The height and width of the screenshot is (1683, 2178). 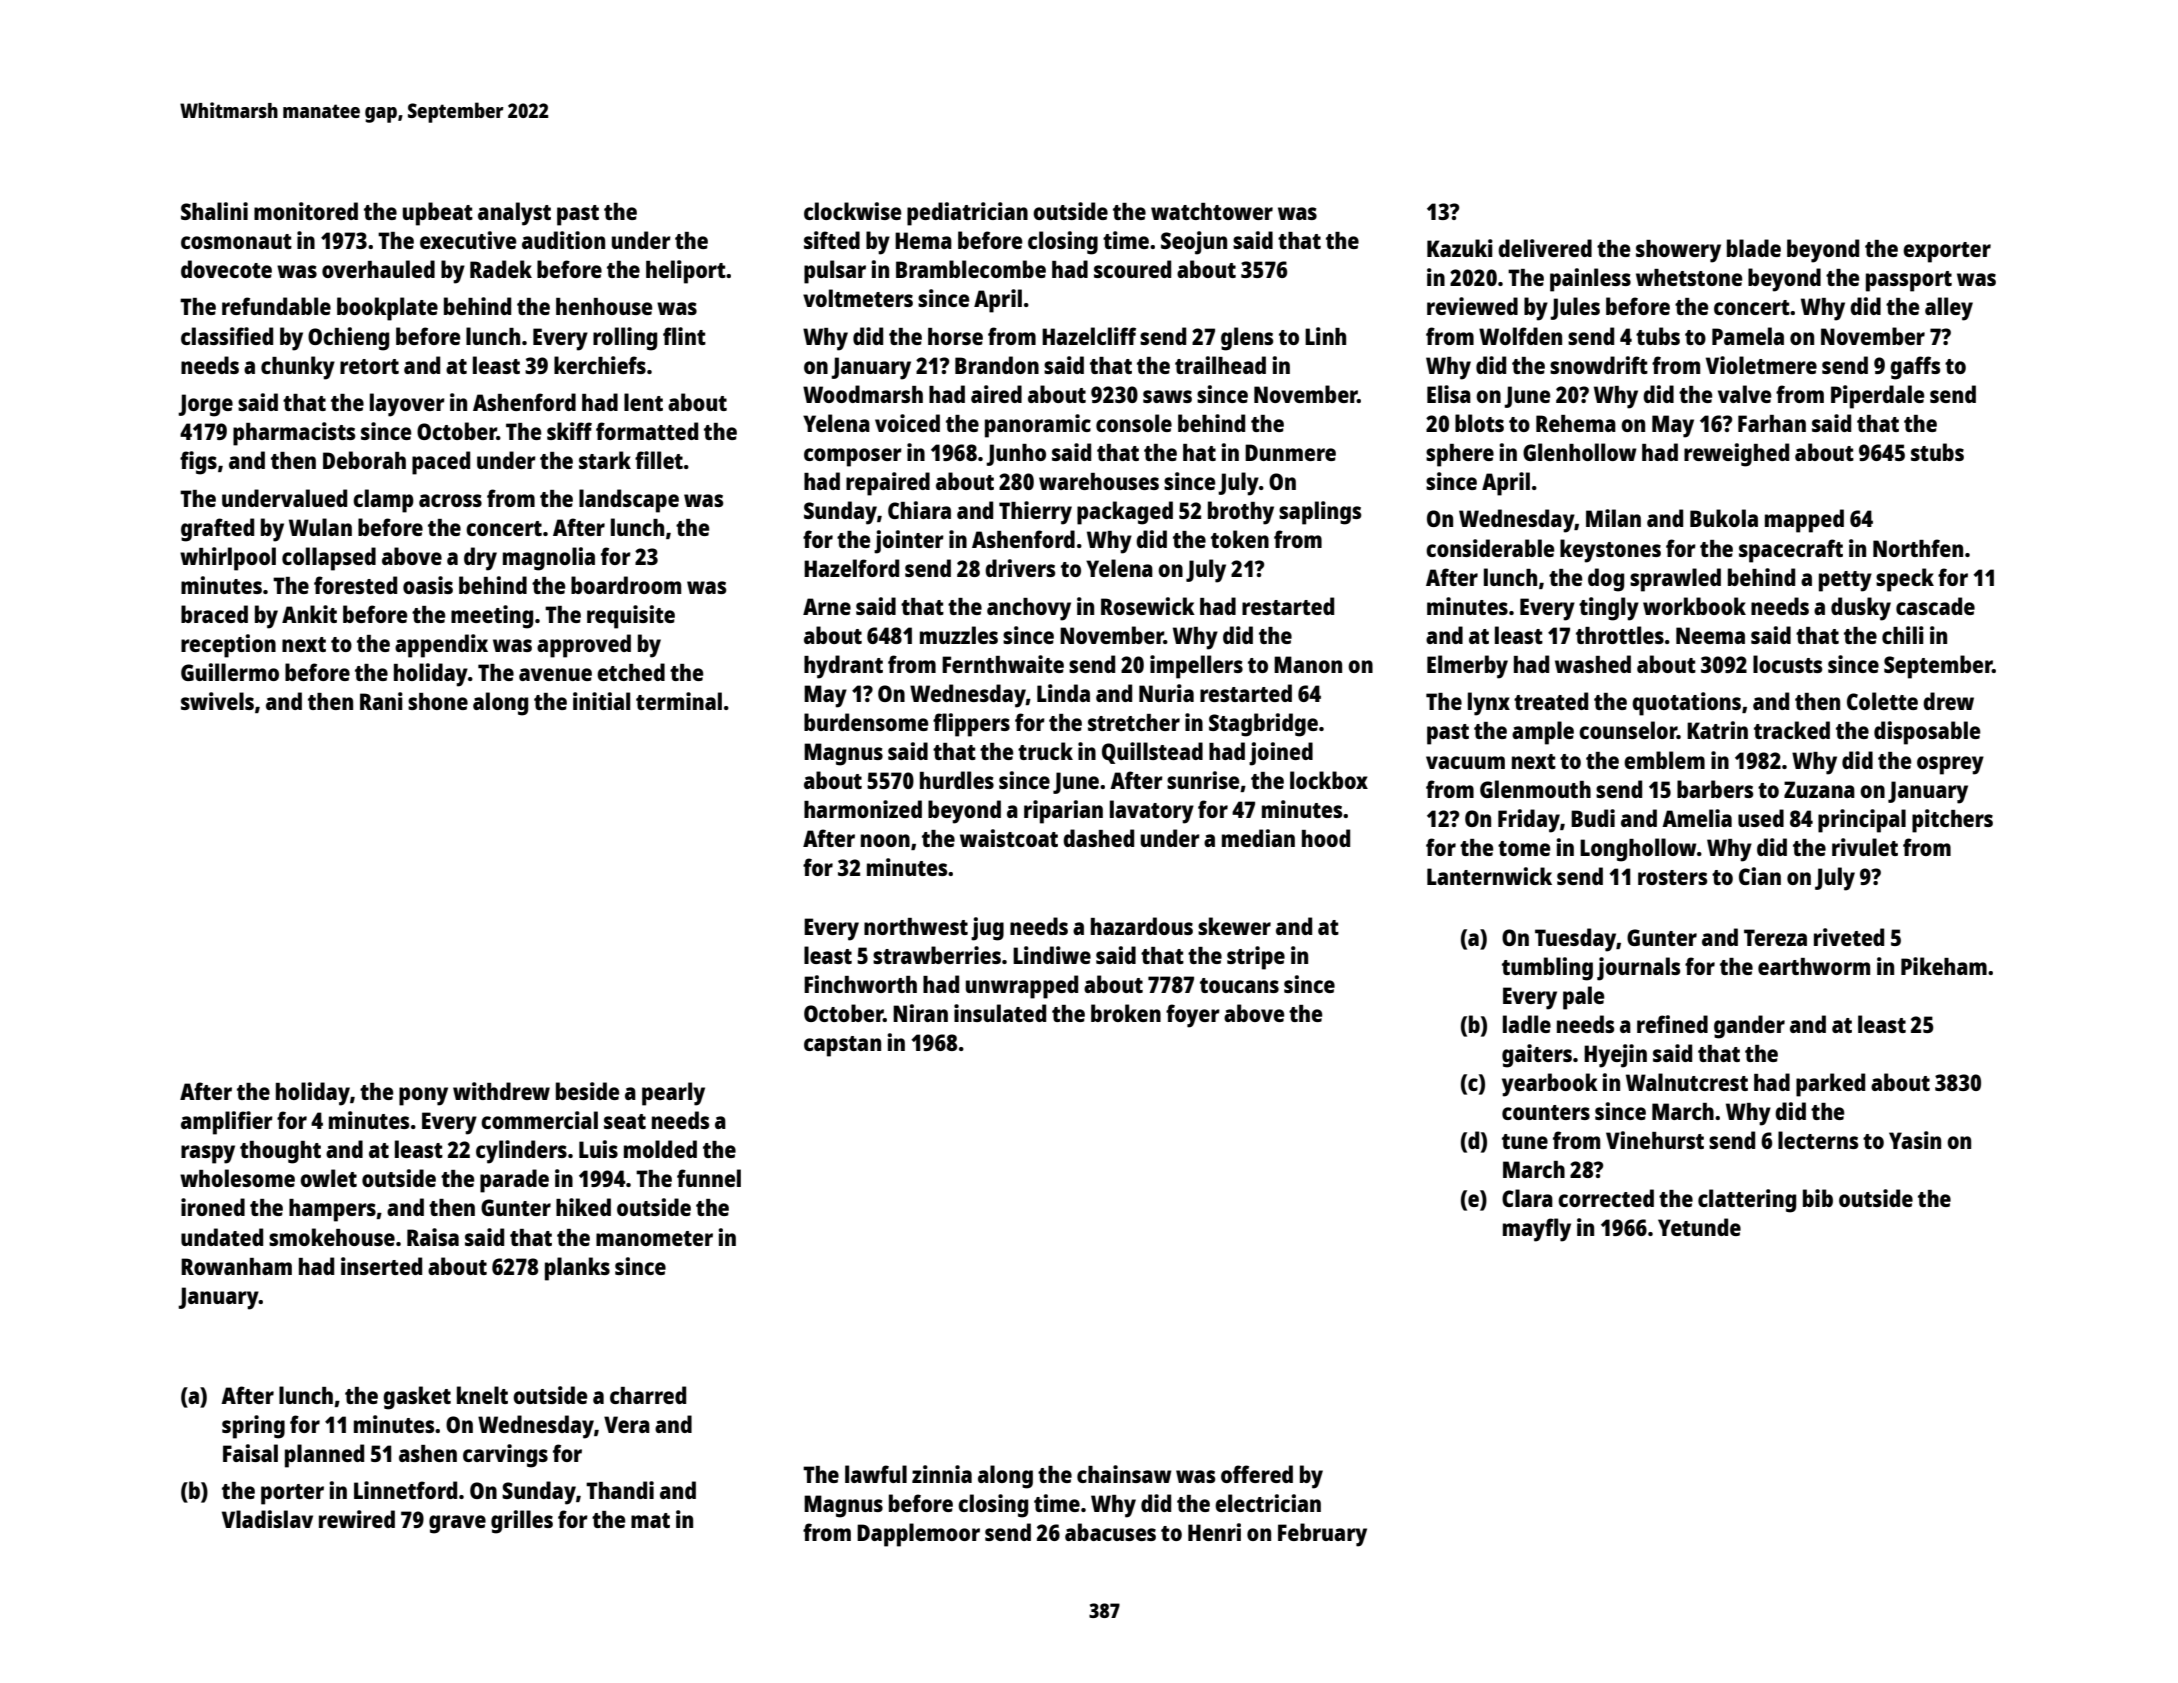 I want to click on etched, so click(x=631, y=672).
